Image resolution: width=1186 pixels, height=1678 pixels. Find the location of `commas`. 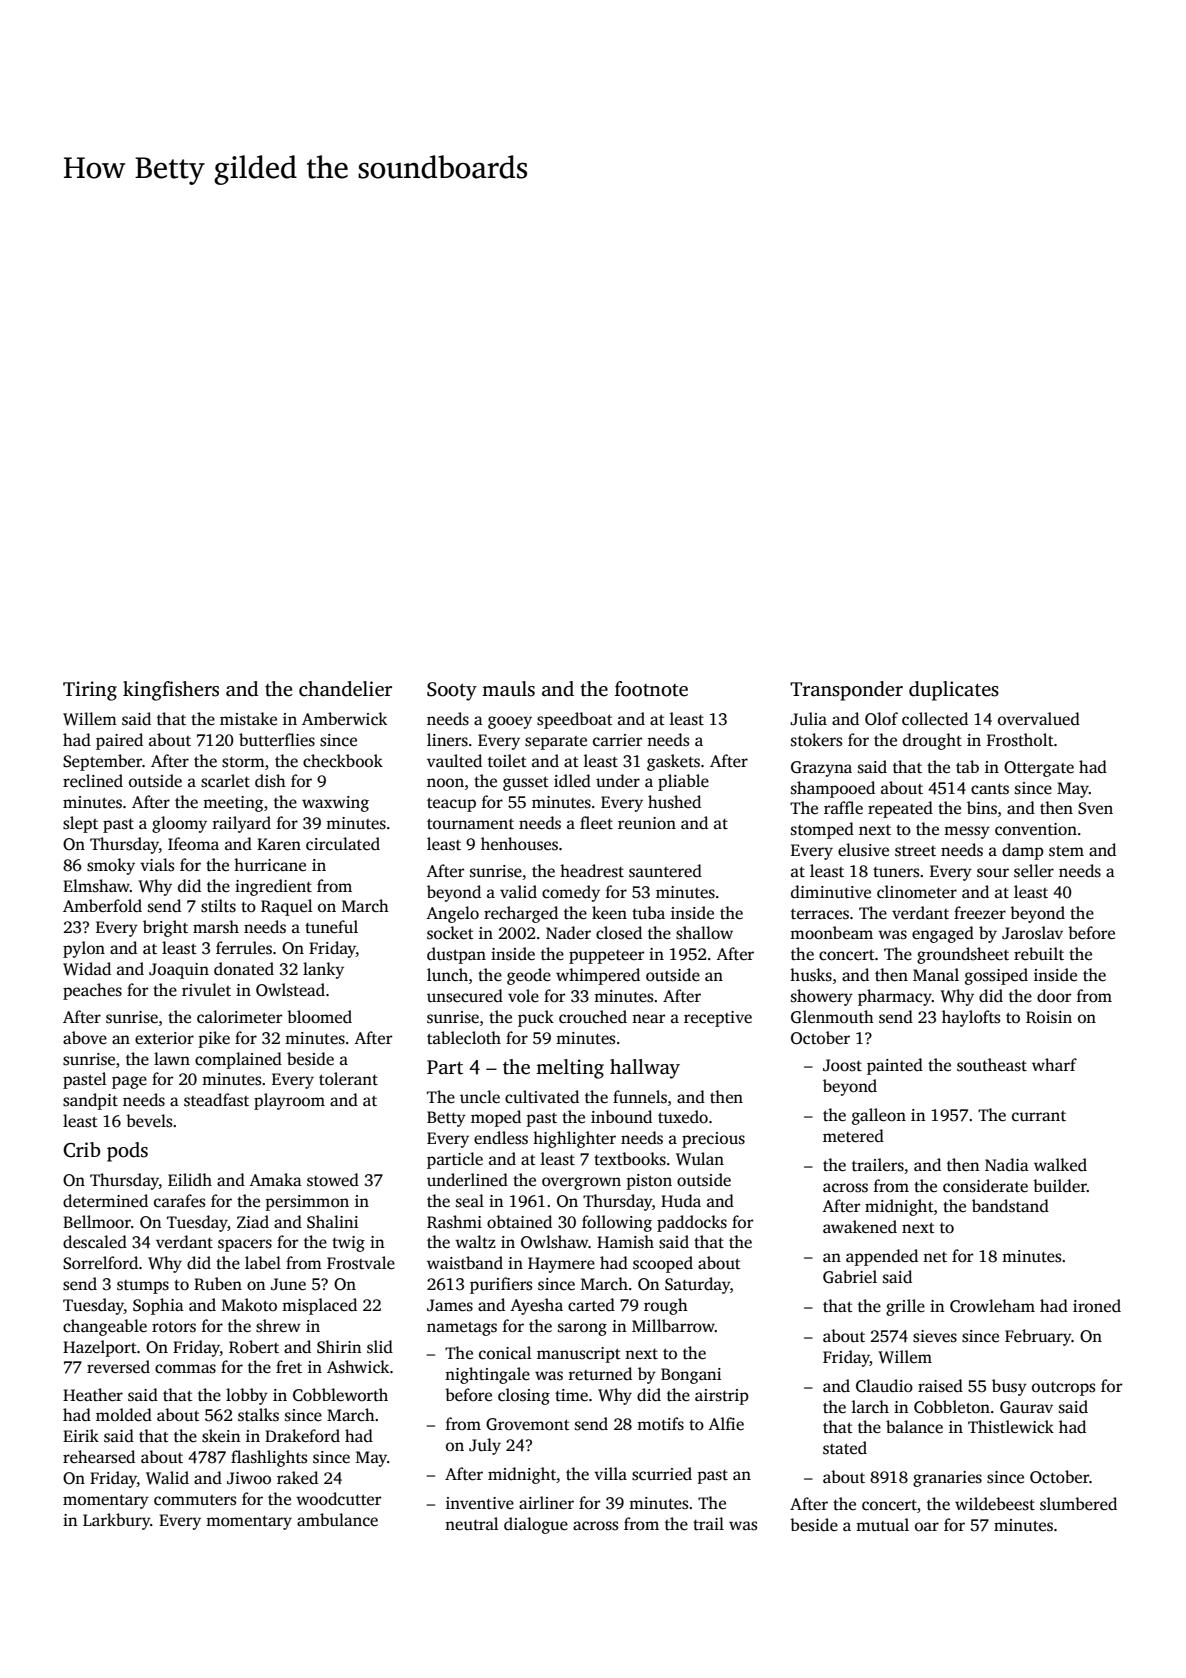

commas is located at coordinates (185, 1369).
